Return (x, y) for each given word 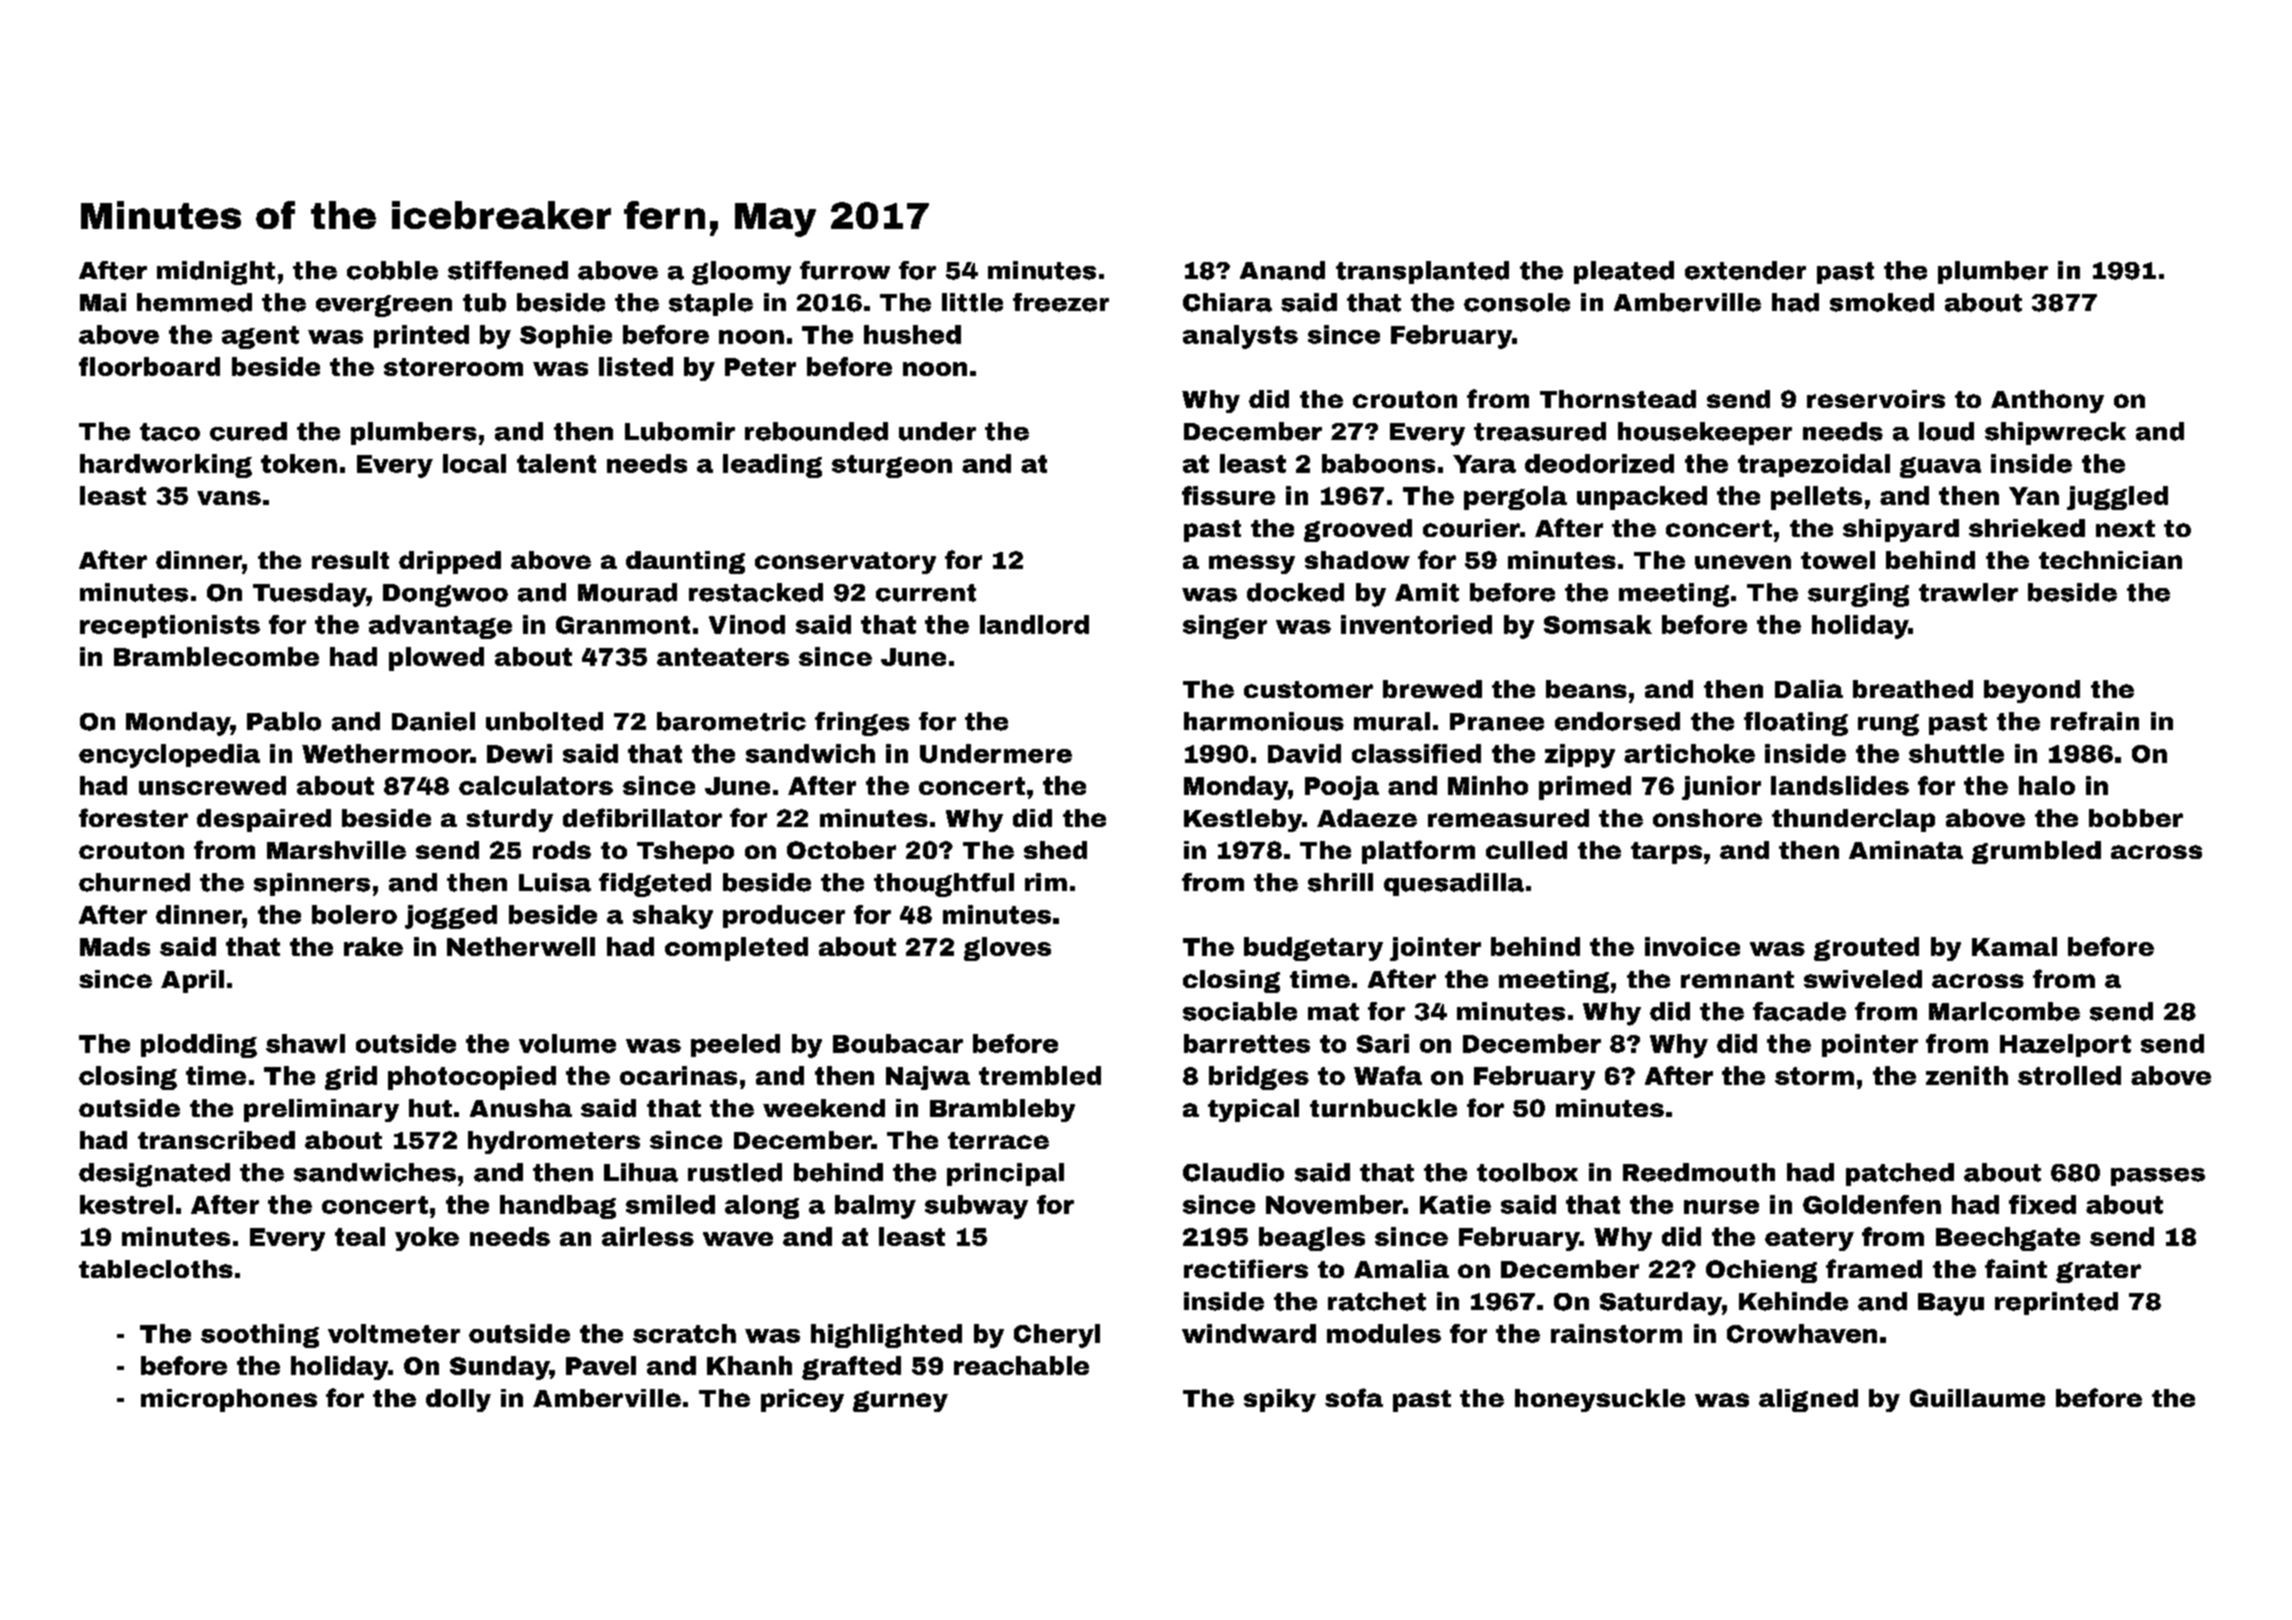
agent (260, 337)
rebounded (816, 431)
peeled (735, 1045)
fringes (862, 724)
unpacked (1642, 498)
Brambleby (1002, 1110)
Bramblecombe (216, 656)
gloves (1007, 949)
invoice (1692, 946)
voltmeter (394, 1333)
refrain (2095, 721)
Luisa (555, 882)
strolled (2069, 1075)
